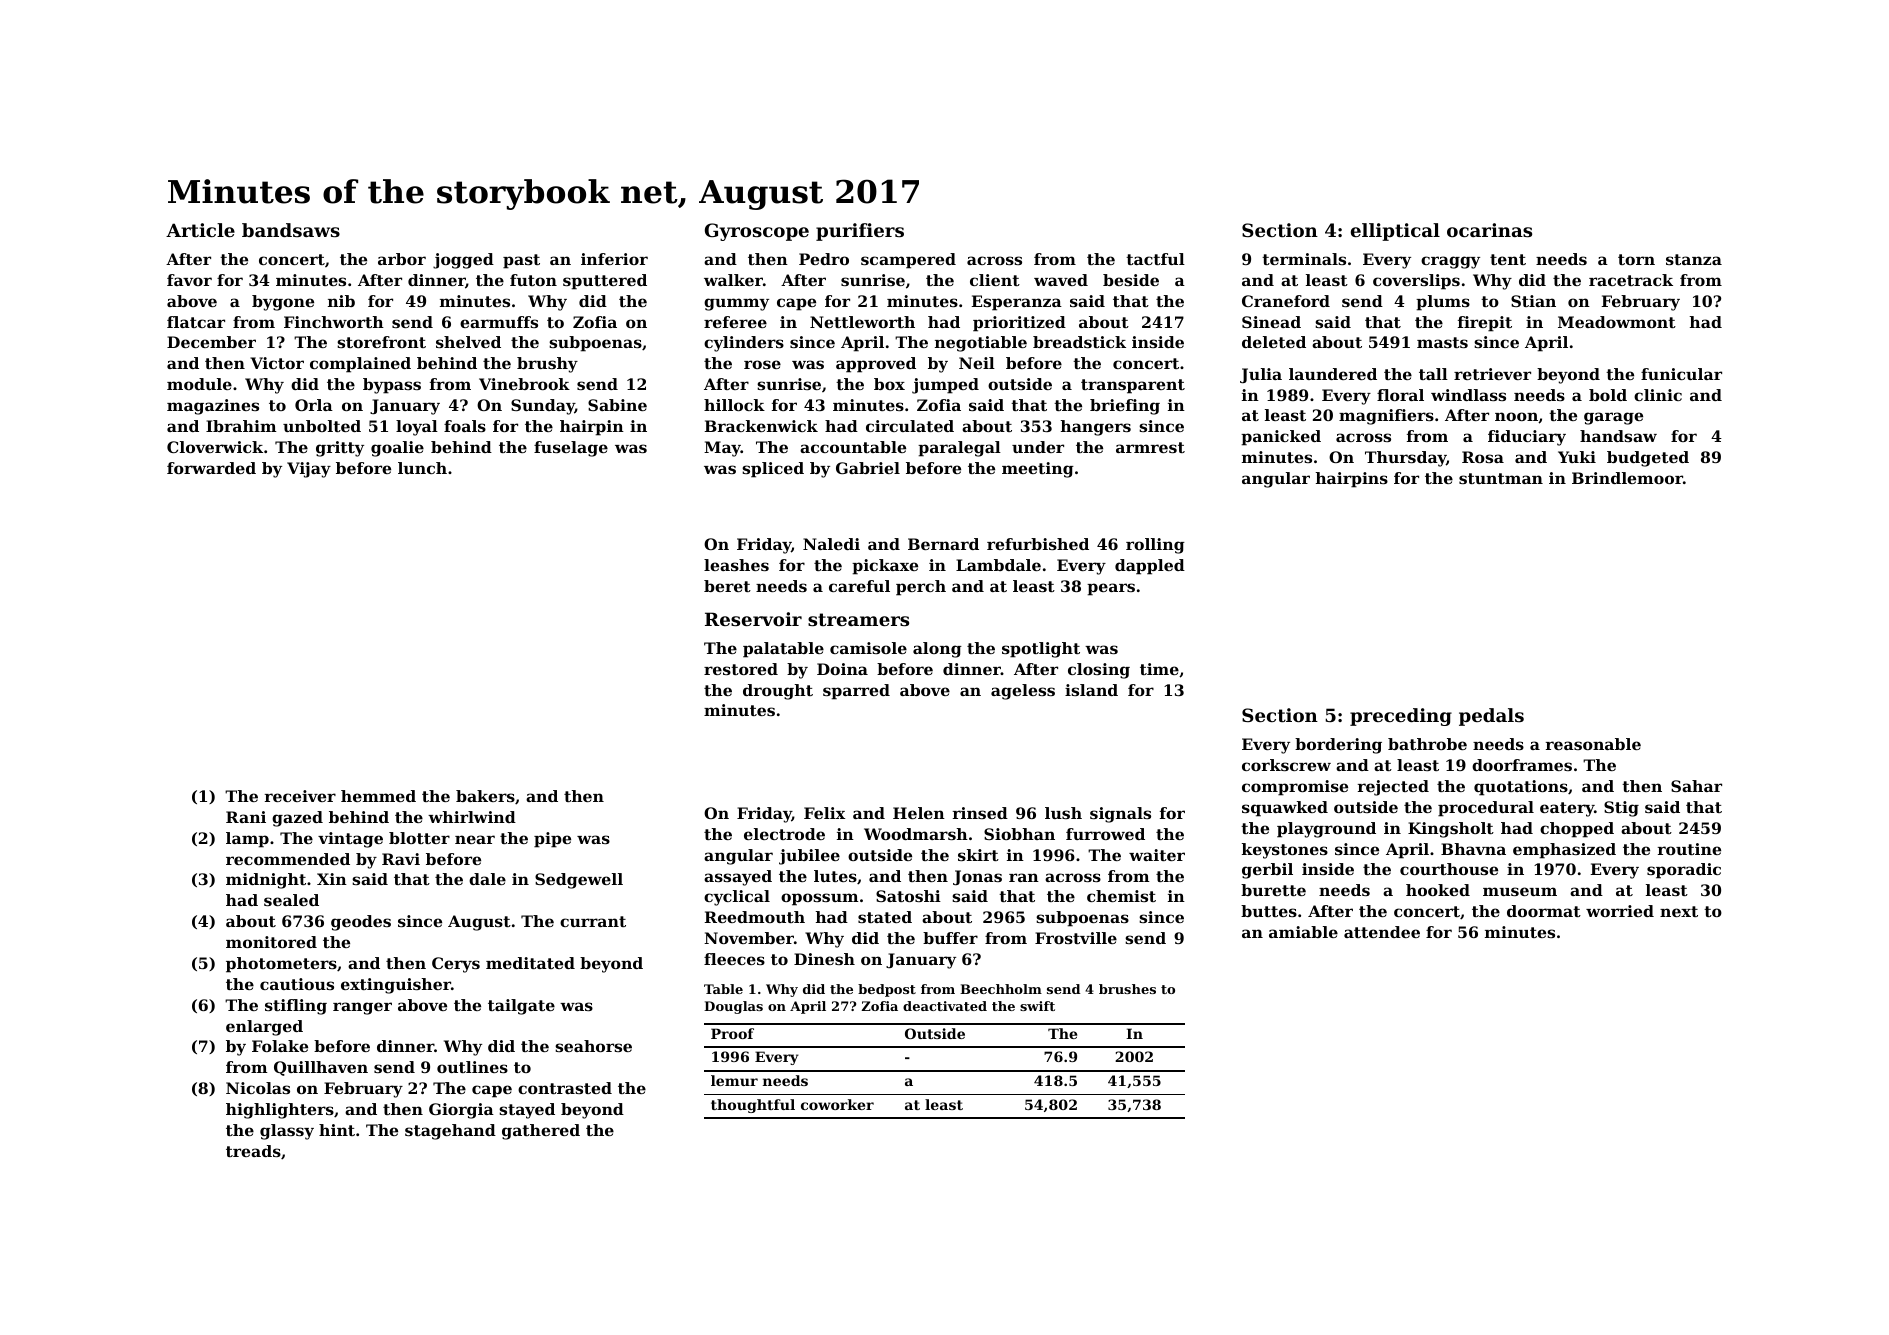 This image has height=1335, width=1889. I want to click on Craneford, so click(1286, 301).
